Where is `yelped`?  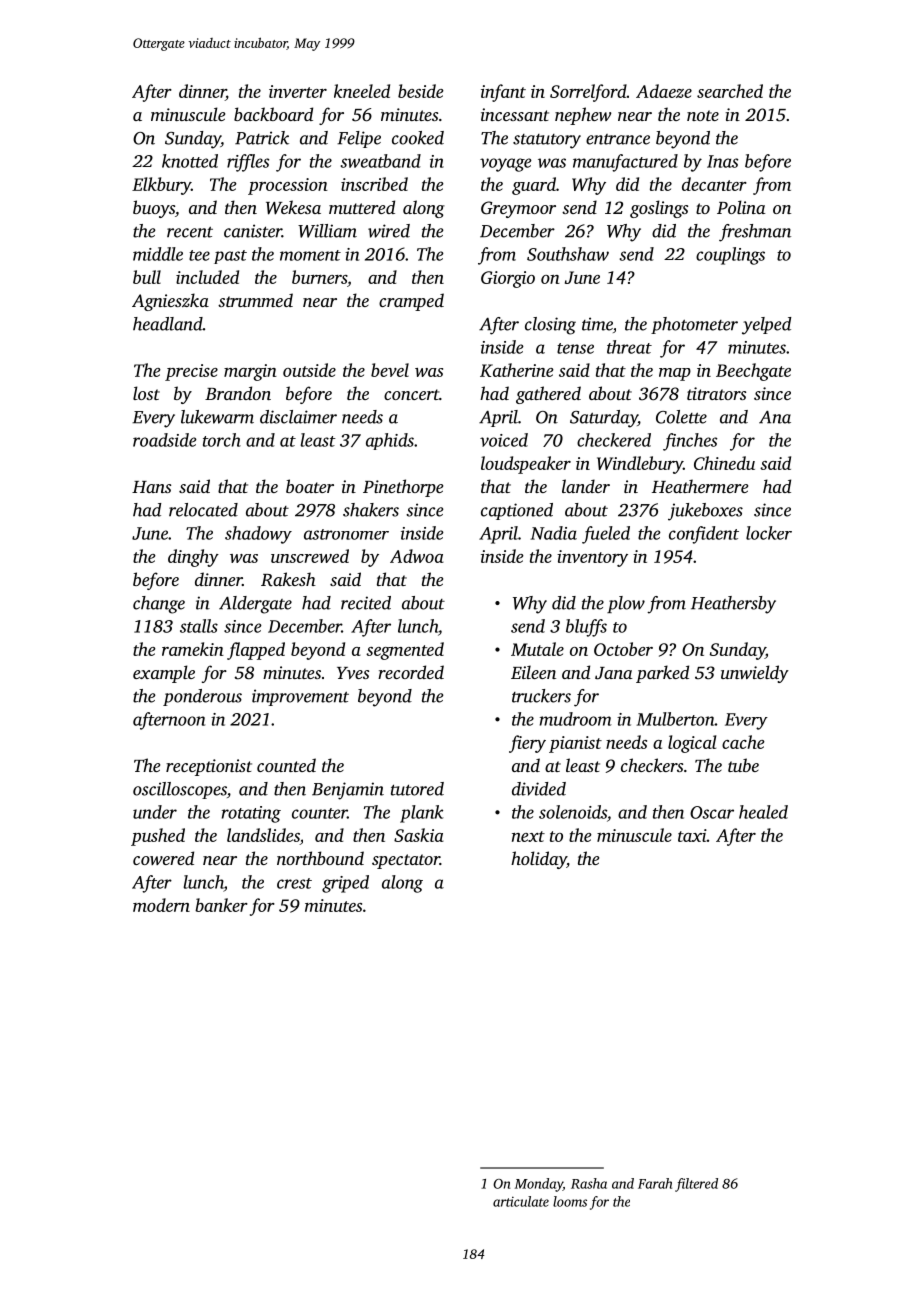
yelped is located at coordinates (766, 326).
